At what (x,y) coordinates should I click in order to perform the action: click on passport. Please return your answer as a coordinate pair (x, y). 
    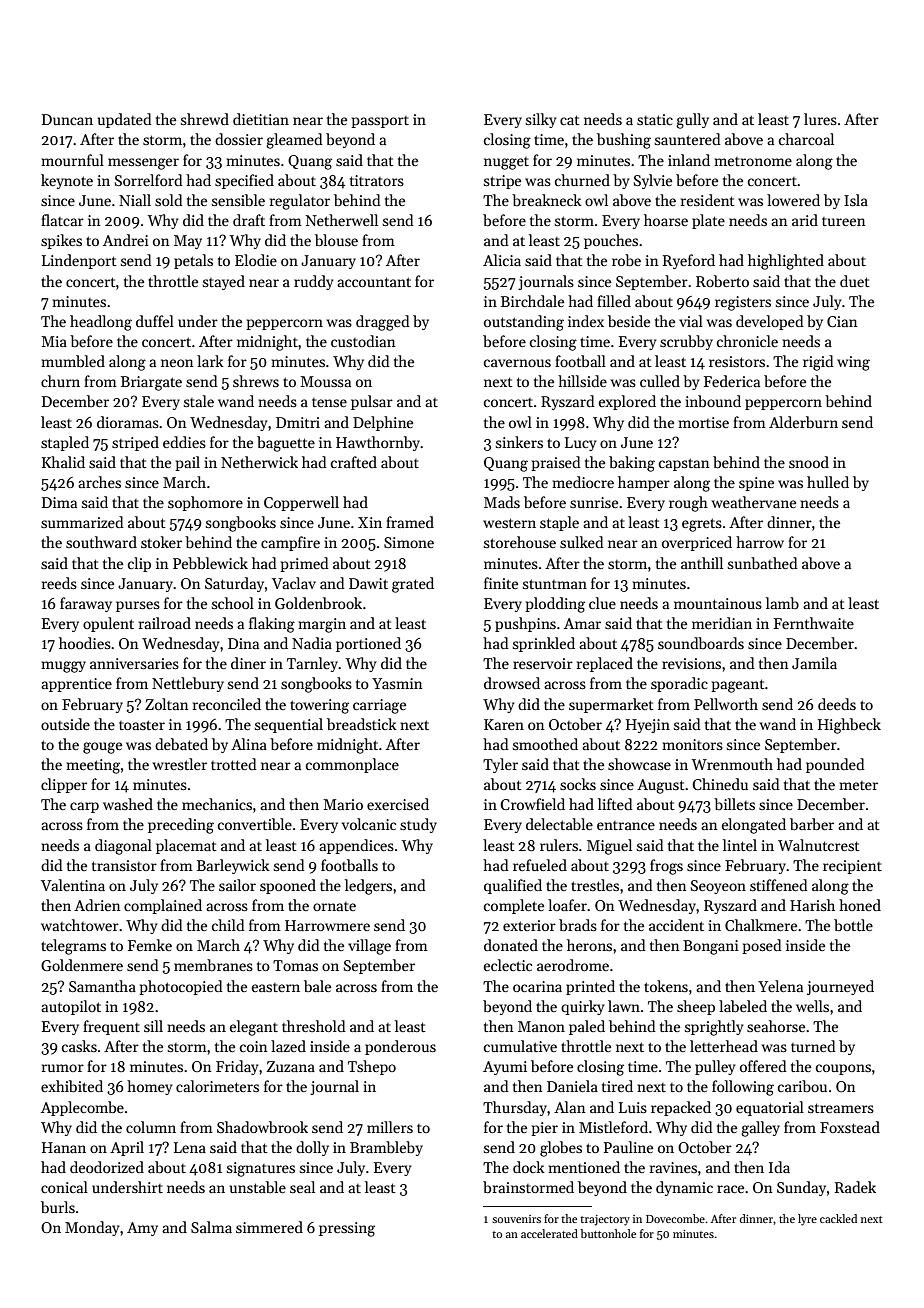
    Looking at the image, I should click on (380, 122).
